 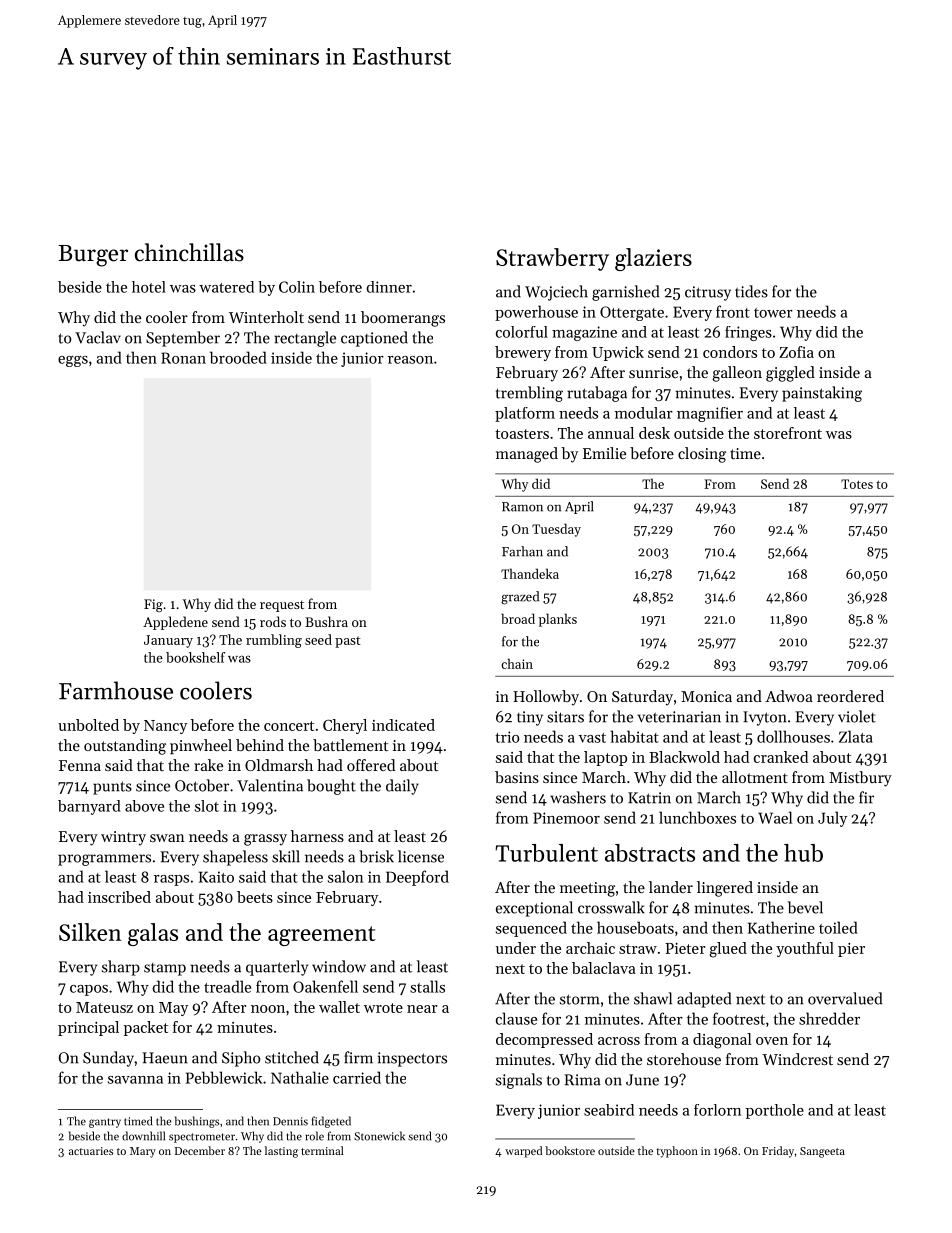 What do you see at coordinates (149, 287) in the screenshot?
I see `hotel` at bounding box center [149, 287].
